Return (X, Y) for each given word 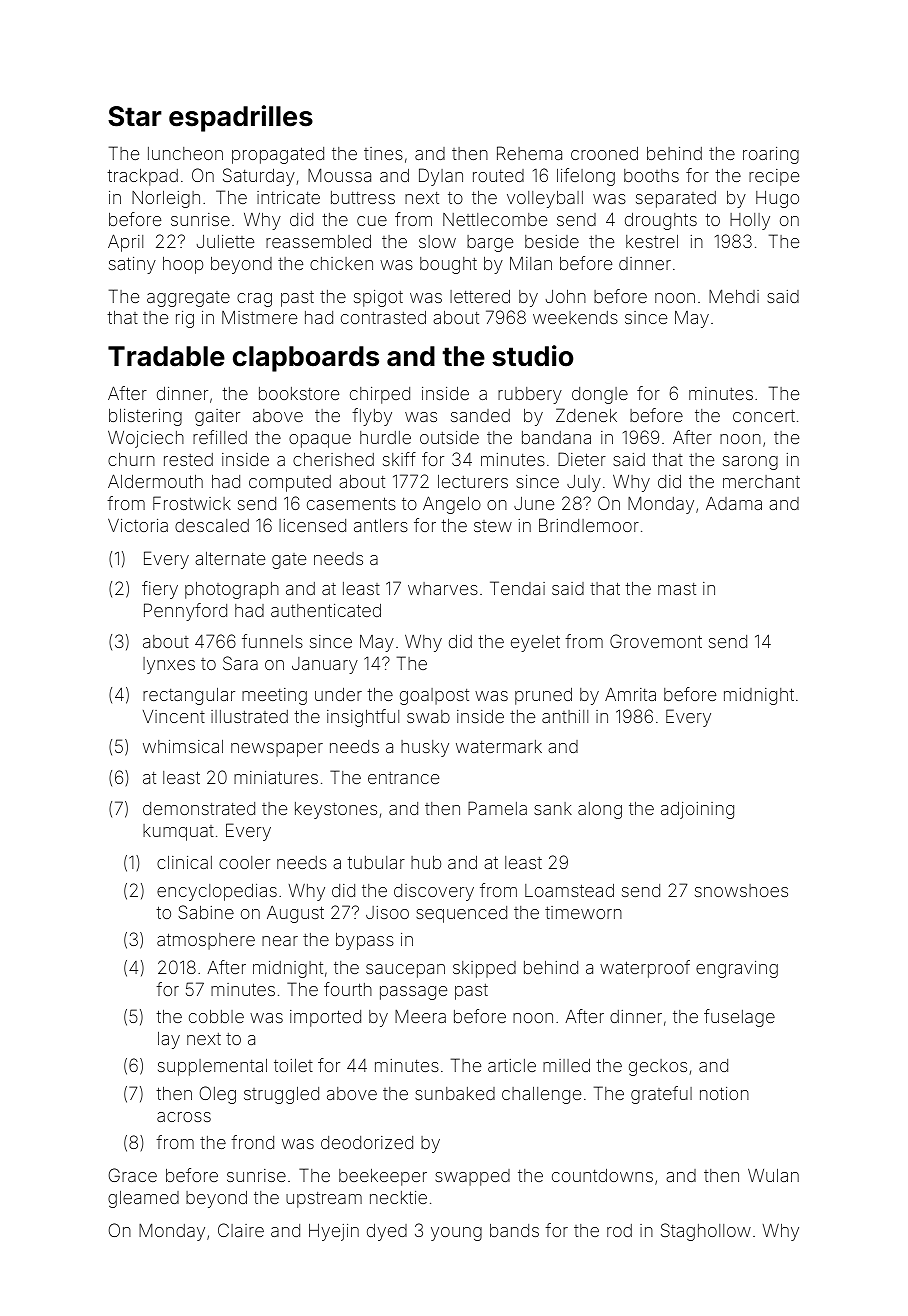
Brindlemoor (589, 525)
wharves (443, 588)
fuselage (739, 1018)
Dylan (441, 177)
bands (514, 1230)
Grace (132, 1175)
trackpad (142, 177)
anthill (565, 716)
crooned (604, 153)
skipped (484, 969)
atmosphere (206, 941)
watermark (499, 746)
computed (290, 483)
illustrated (249, 716)
